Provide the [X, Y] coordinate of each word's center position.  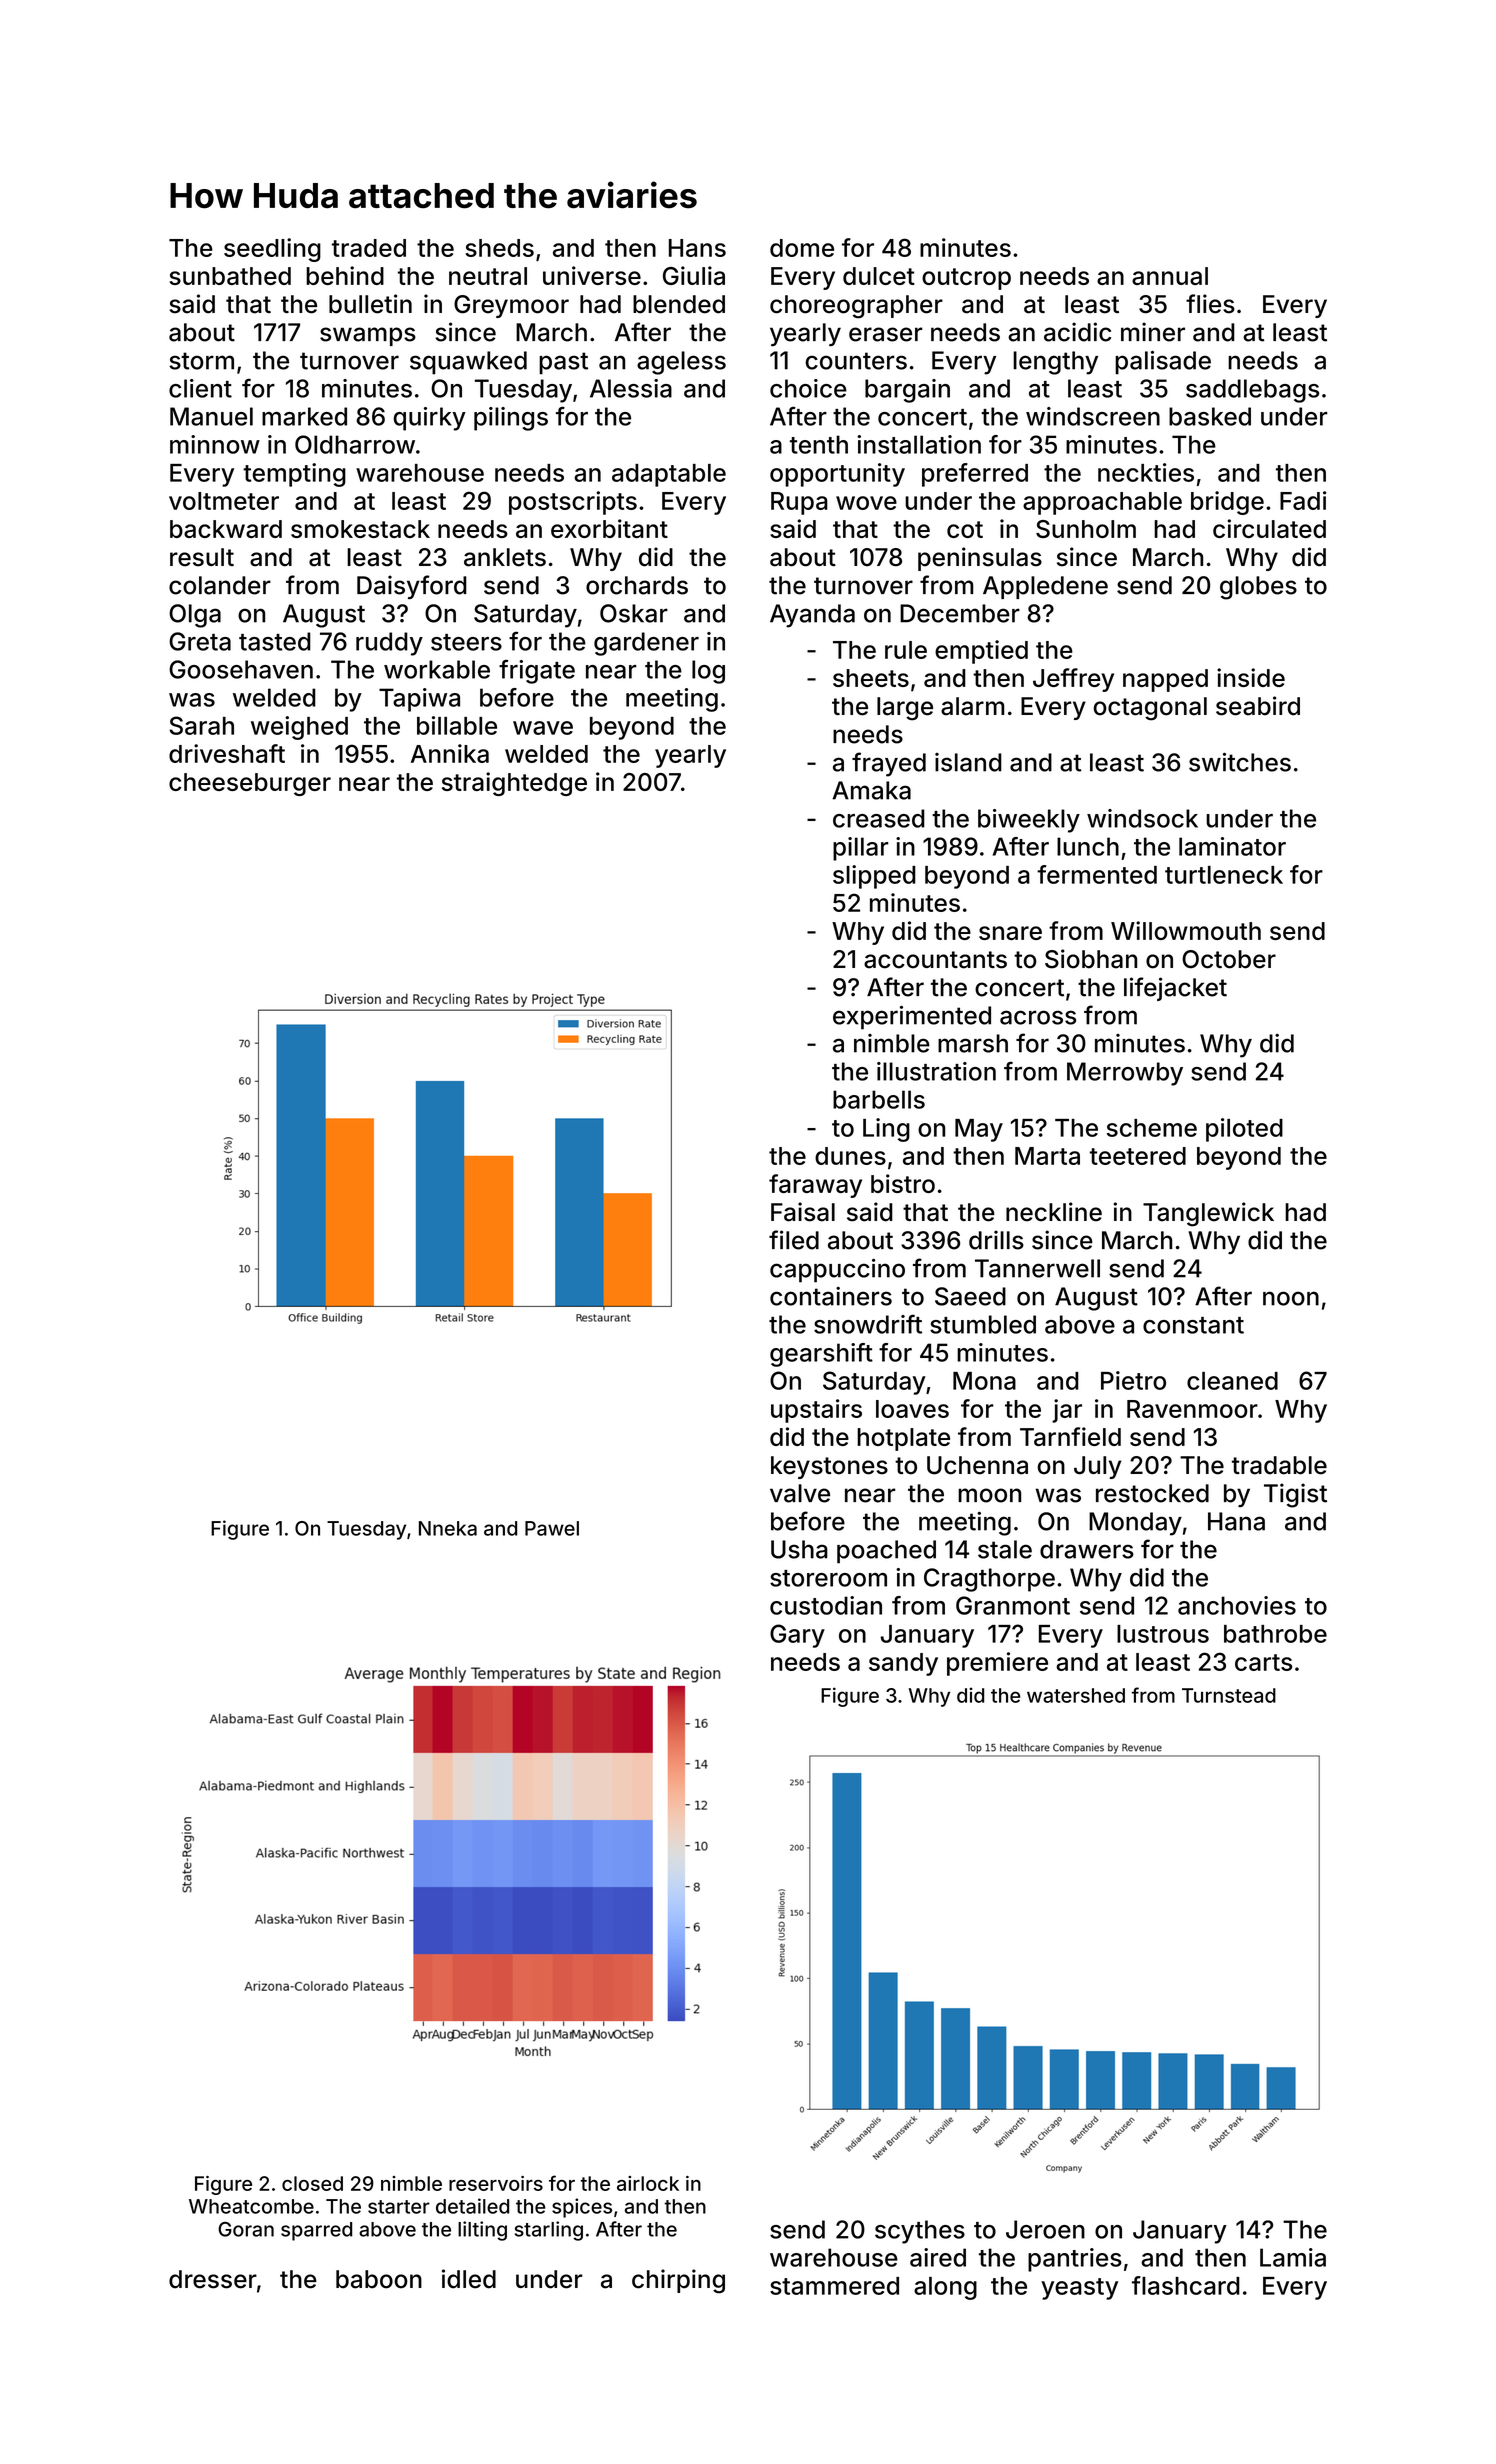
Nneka [448, 1528]
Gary [797, 1636]
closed [312, 2183]
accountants [935, 960]
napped [1165, 680]
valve [800, 1493]
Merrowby [1125, 1074]
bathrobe [1275, 1634]
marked [304, 416]
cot [965, 529]
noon [1291, 1298]
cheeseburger [250, 784]
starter [399, 2207]
